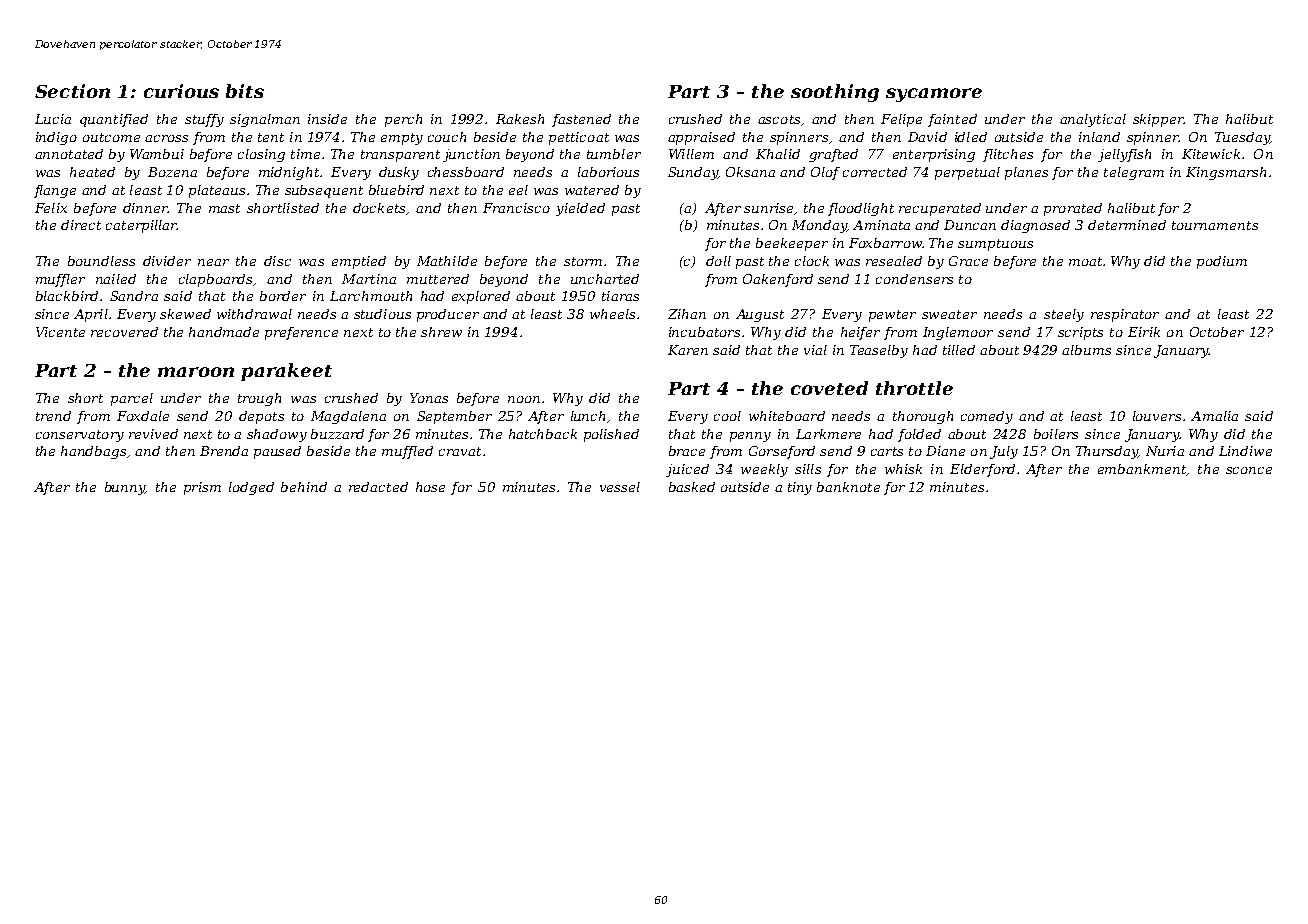  Describe the element at coordinates (581, 120) in the screenshot. I see `fastened` at that location.
